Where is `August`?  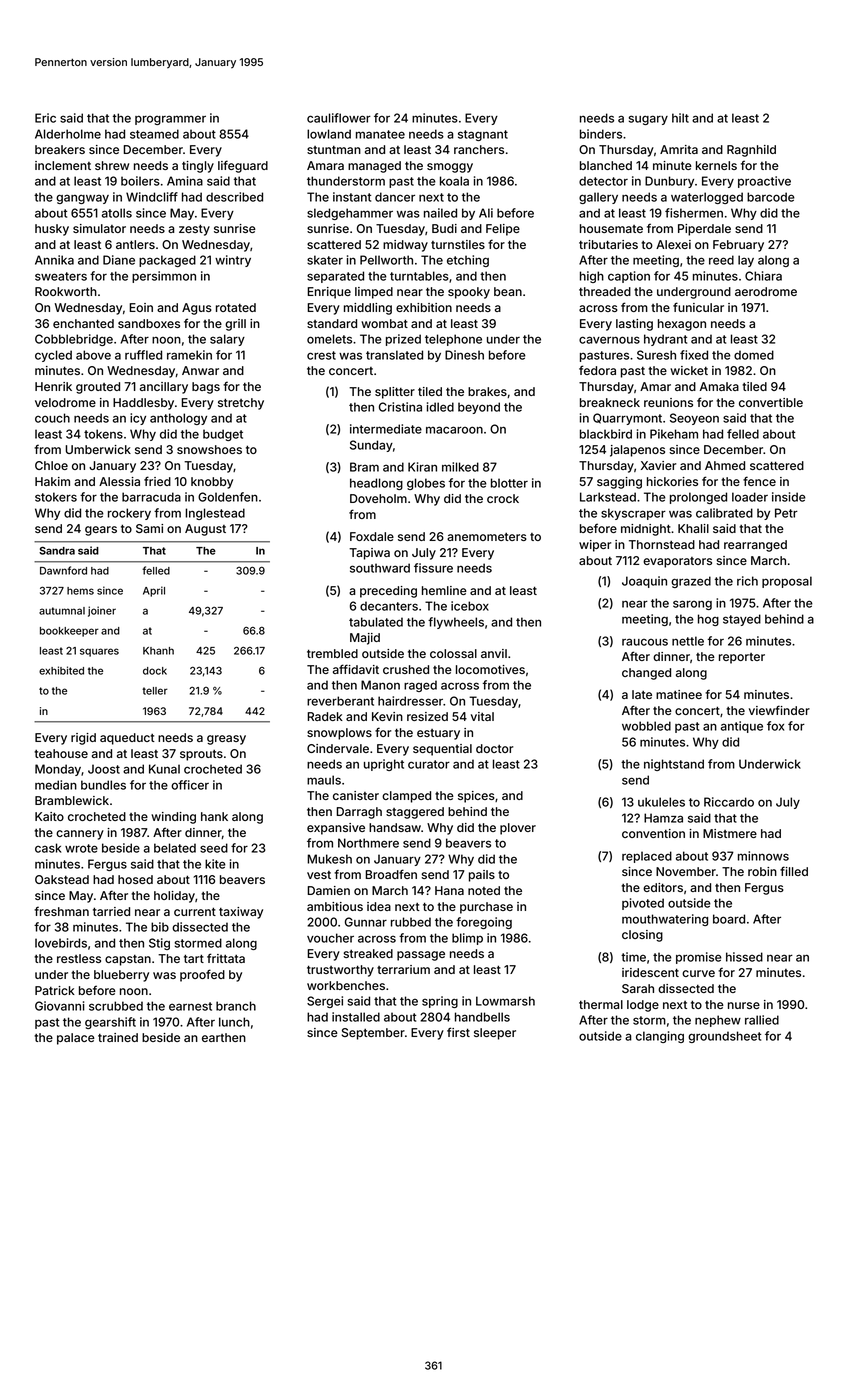 August is located at coordinates (205, 530).
